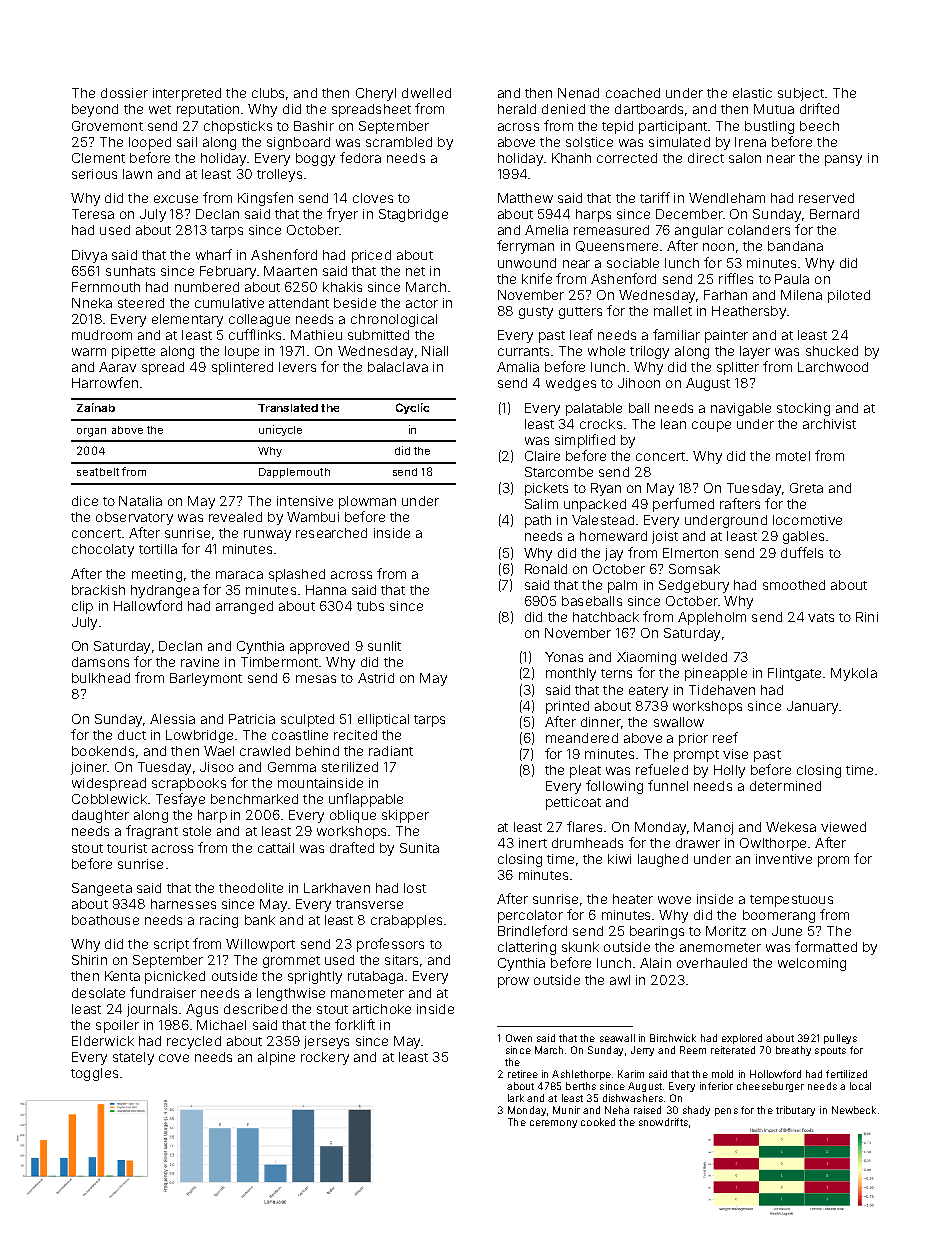  What do you see at coordinates (276, 1058) in the screenshot?
I see `alpine` at bounding box center [276, 1058].
